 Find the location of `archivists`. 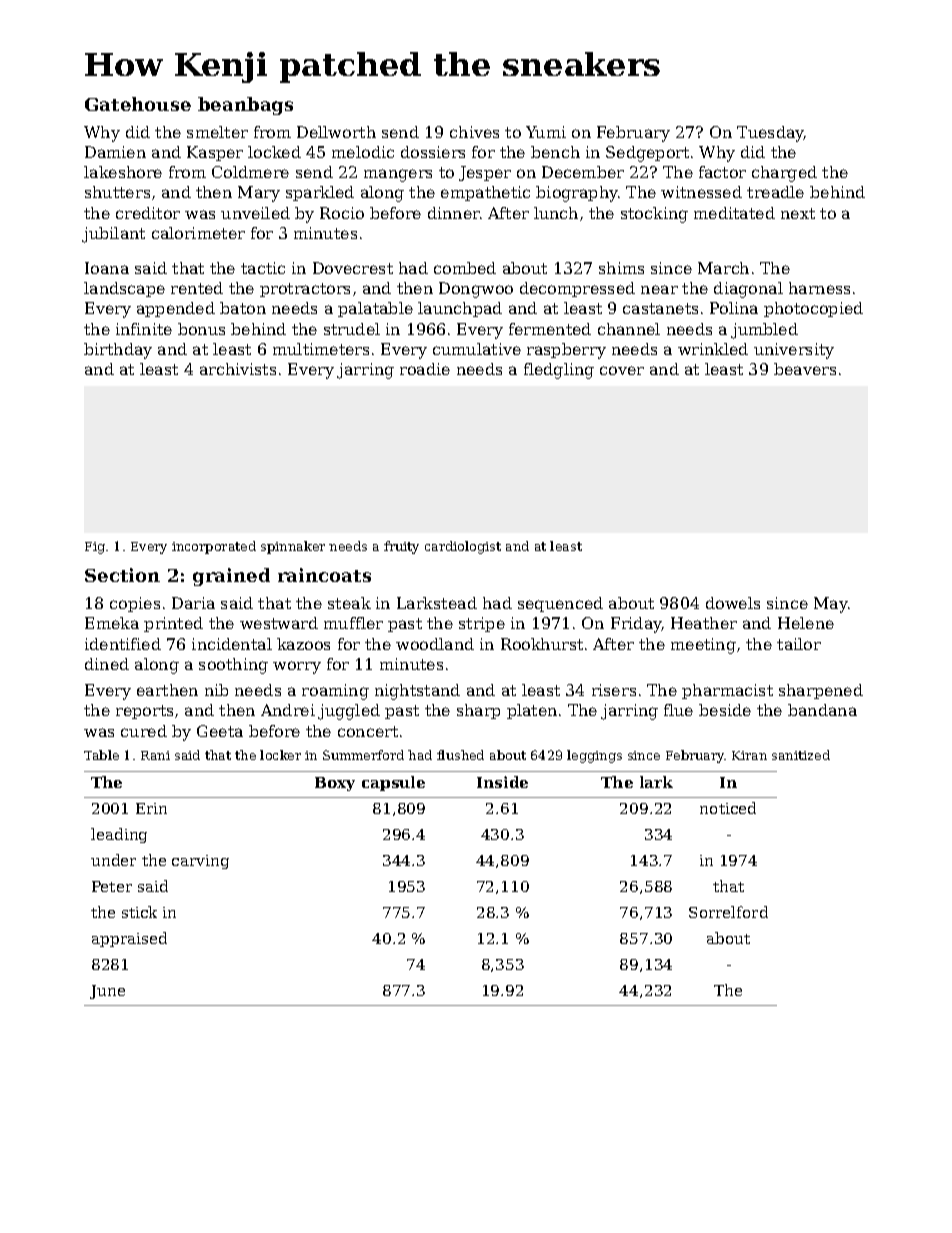

archivists is located at coordinates (238, 369).
